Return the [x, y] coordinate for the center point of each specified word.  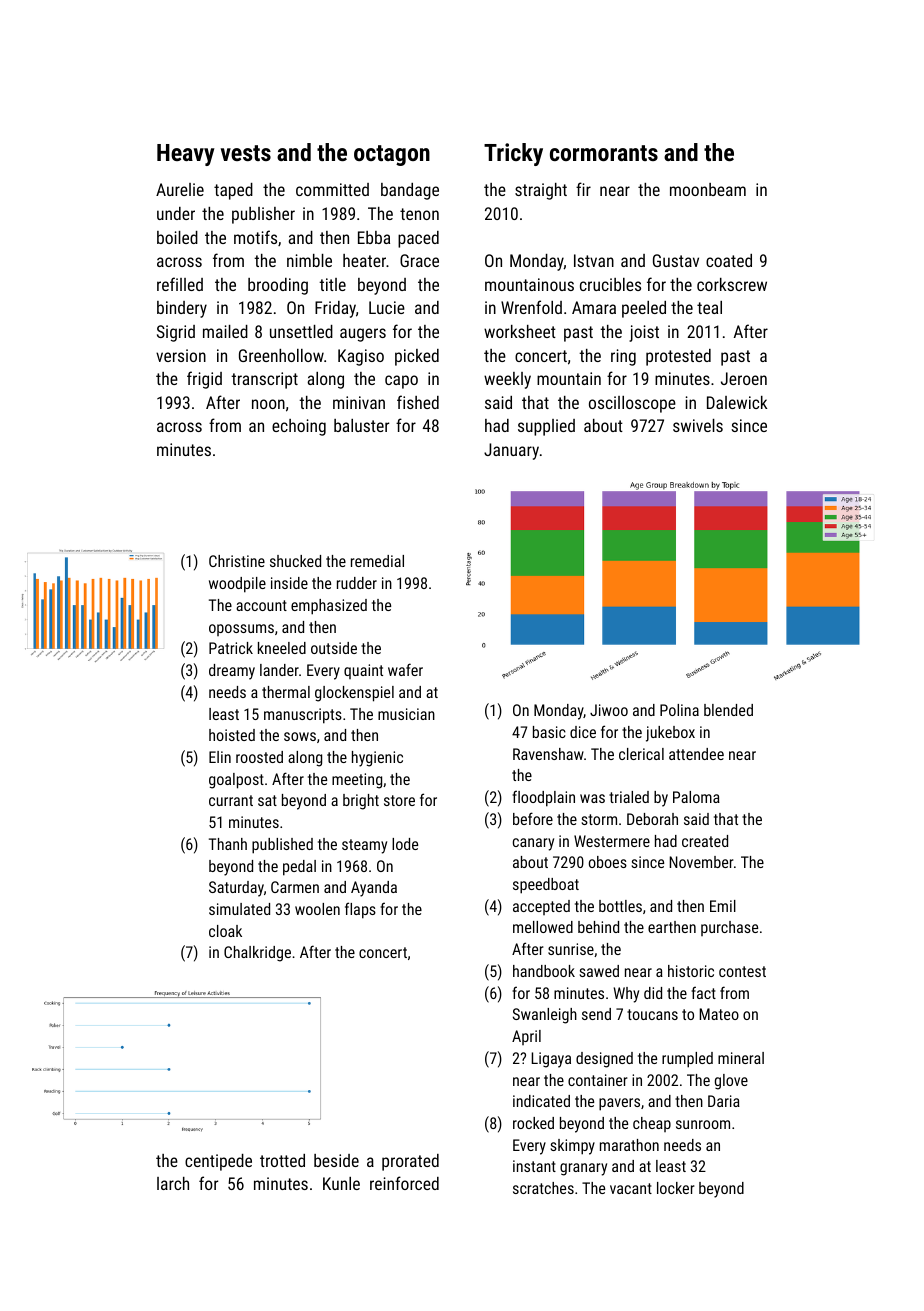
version [181, 355]
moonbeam [708, 189]
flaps [360, 910]
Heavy [186, 155]
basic [549, 732]
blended [728, 710]
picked [417, 357]
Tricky [513, 154]
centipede [218, 1162]
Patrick [231, 648]
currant [231, 800]
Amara [594, 307]
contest [742, 971]
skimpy [573, 1147]
